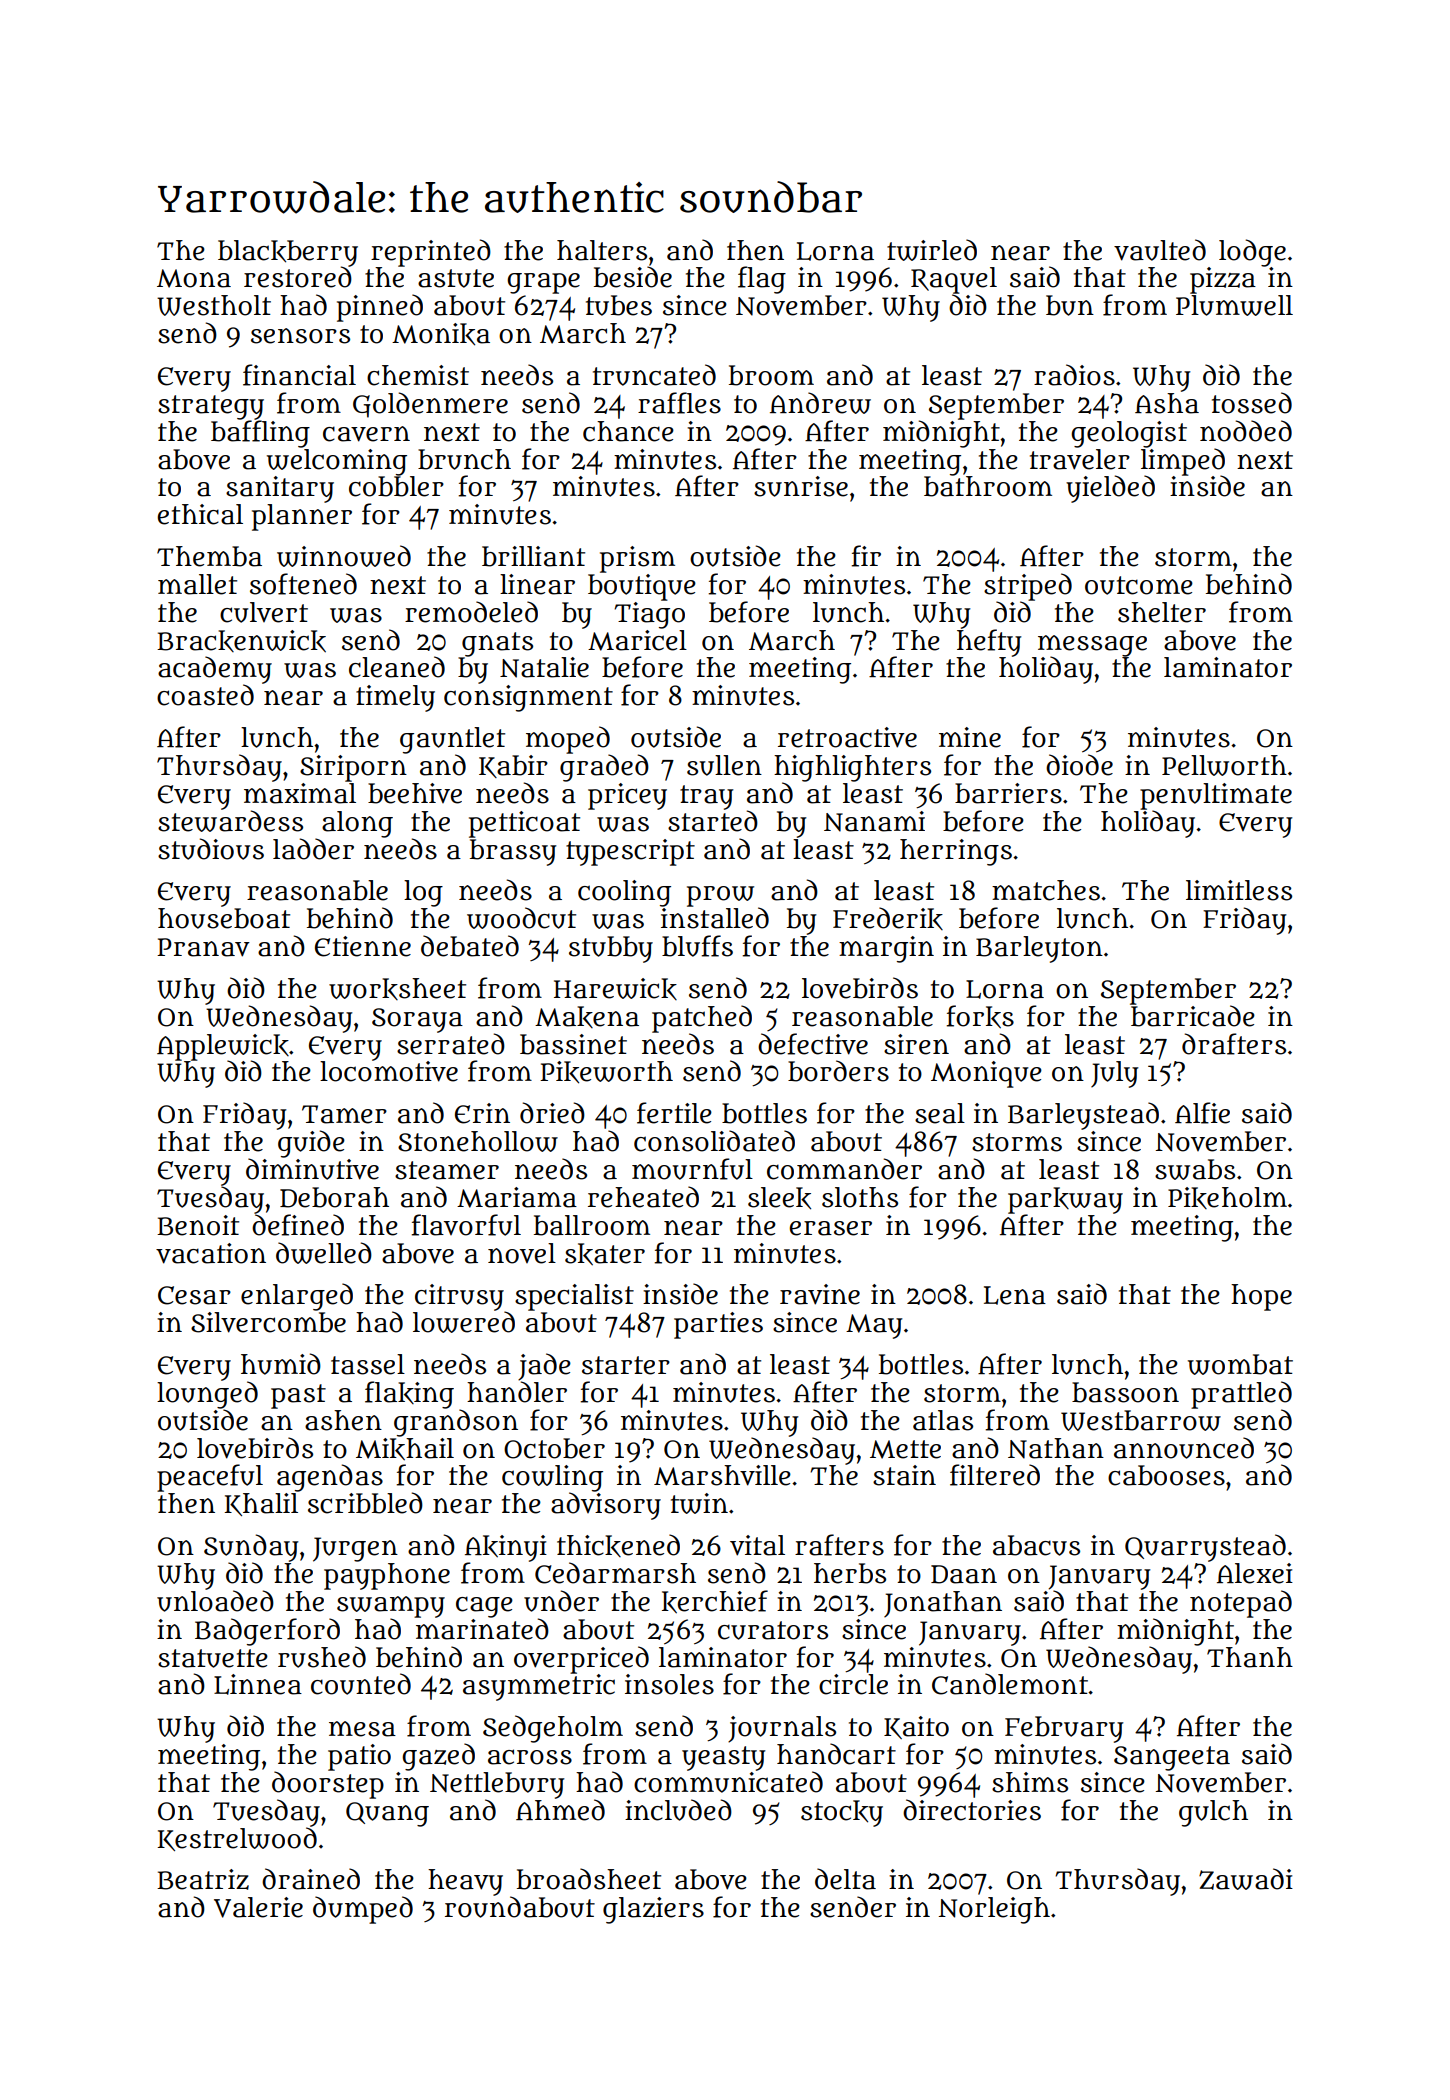  What do you see at coordinates (397, 667) in the screenshot?
I see `cleaned` at bounding box center [397, 667].
